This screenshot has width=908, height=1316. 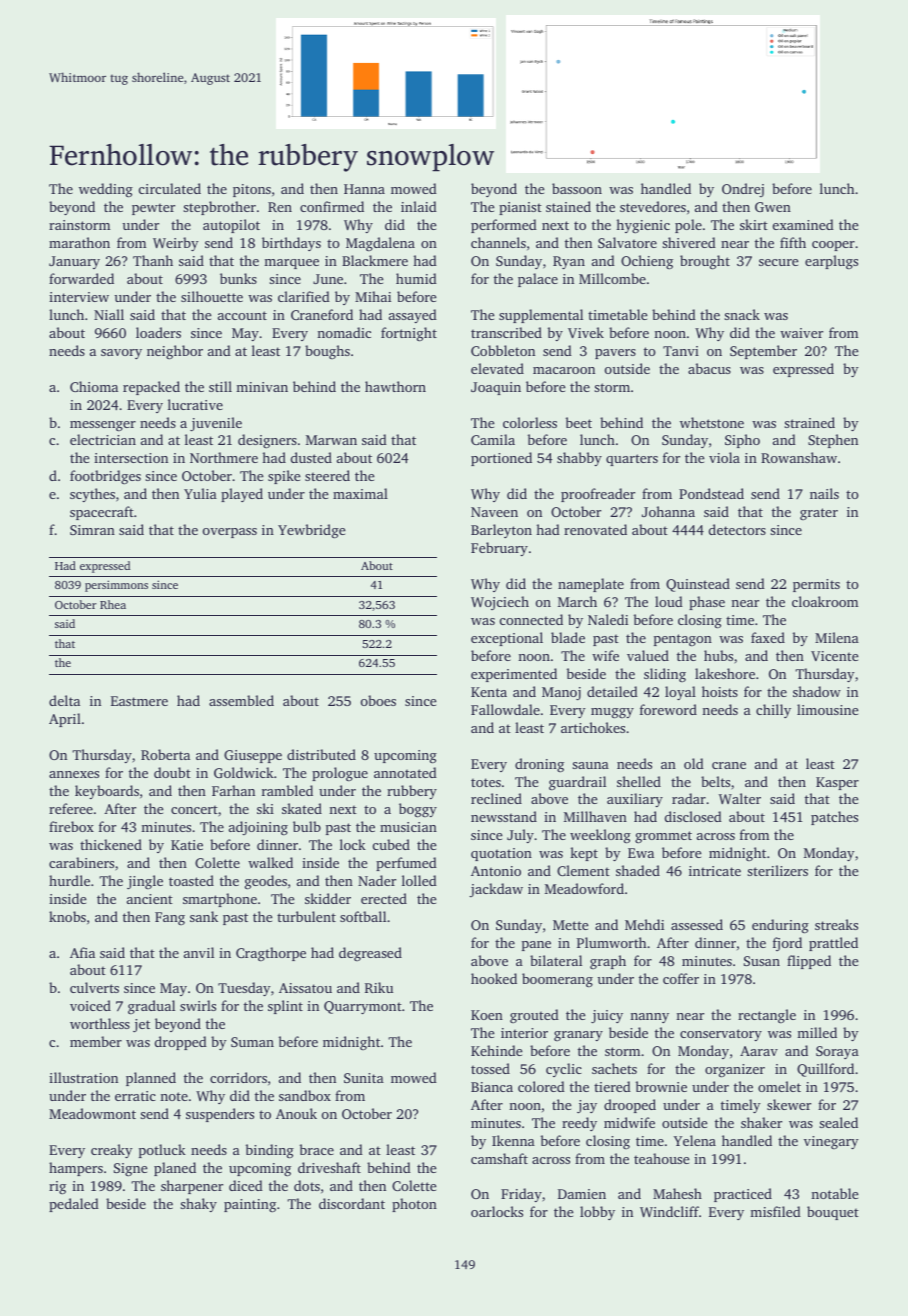 What do you see at coordinates (768, 637) in the screenshot?
I see `faxed` at bounding box center [768, 637].
